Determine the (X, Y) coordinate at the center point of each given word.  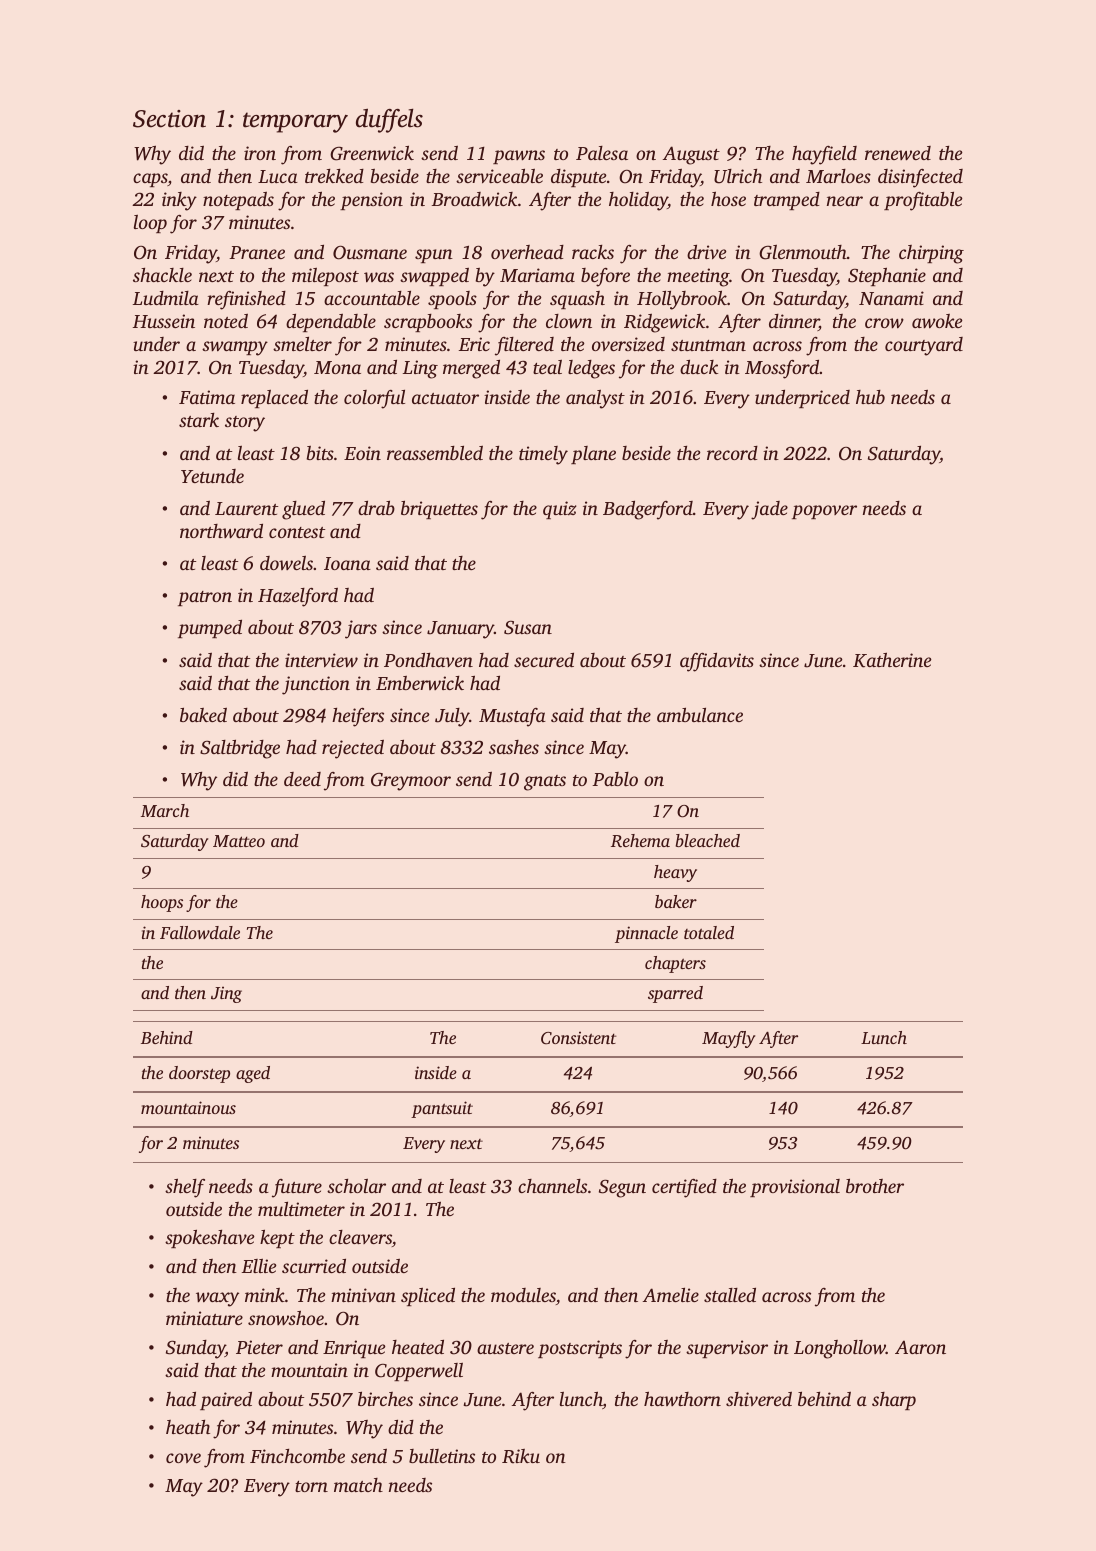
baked (203, 715)
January (460, 630)
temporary (295, 122)
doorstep (199, 1074)
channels (552, 1186)
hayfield (824, 155)
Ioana (347, 563)
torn (311, 1486)
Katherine (892, 660)
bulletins (442, 1456)
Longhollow (840, 1349)
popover (824, 512)
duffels (389, 120)
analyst (595, 399)
